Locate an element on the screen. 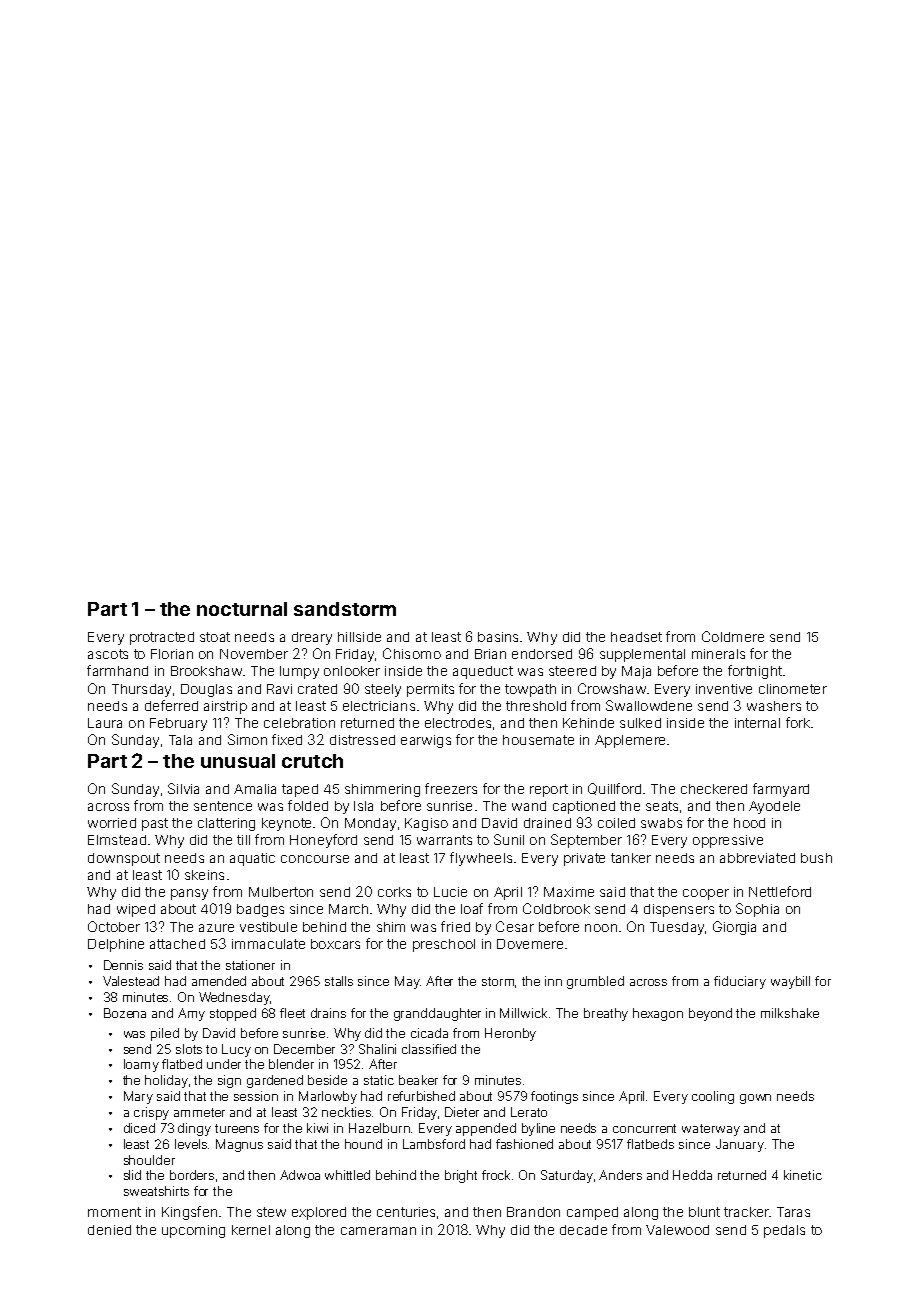  azure is located at coordinates (216, 928).
